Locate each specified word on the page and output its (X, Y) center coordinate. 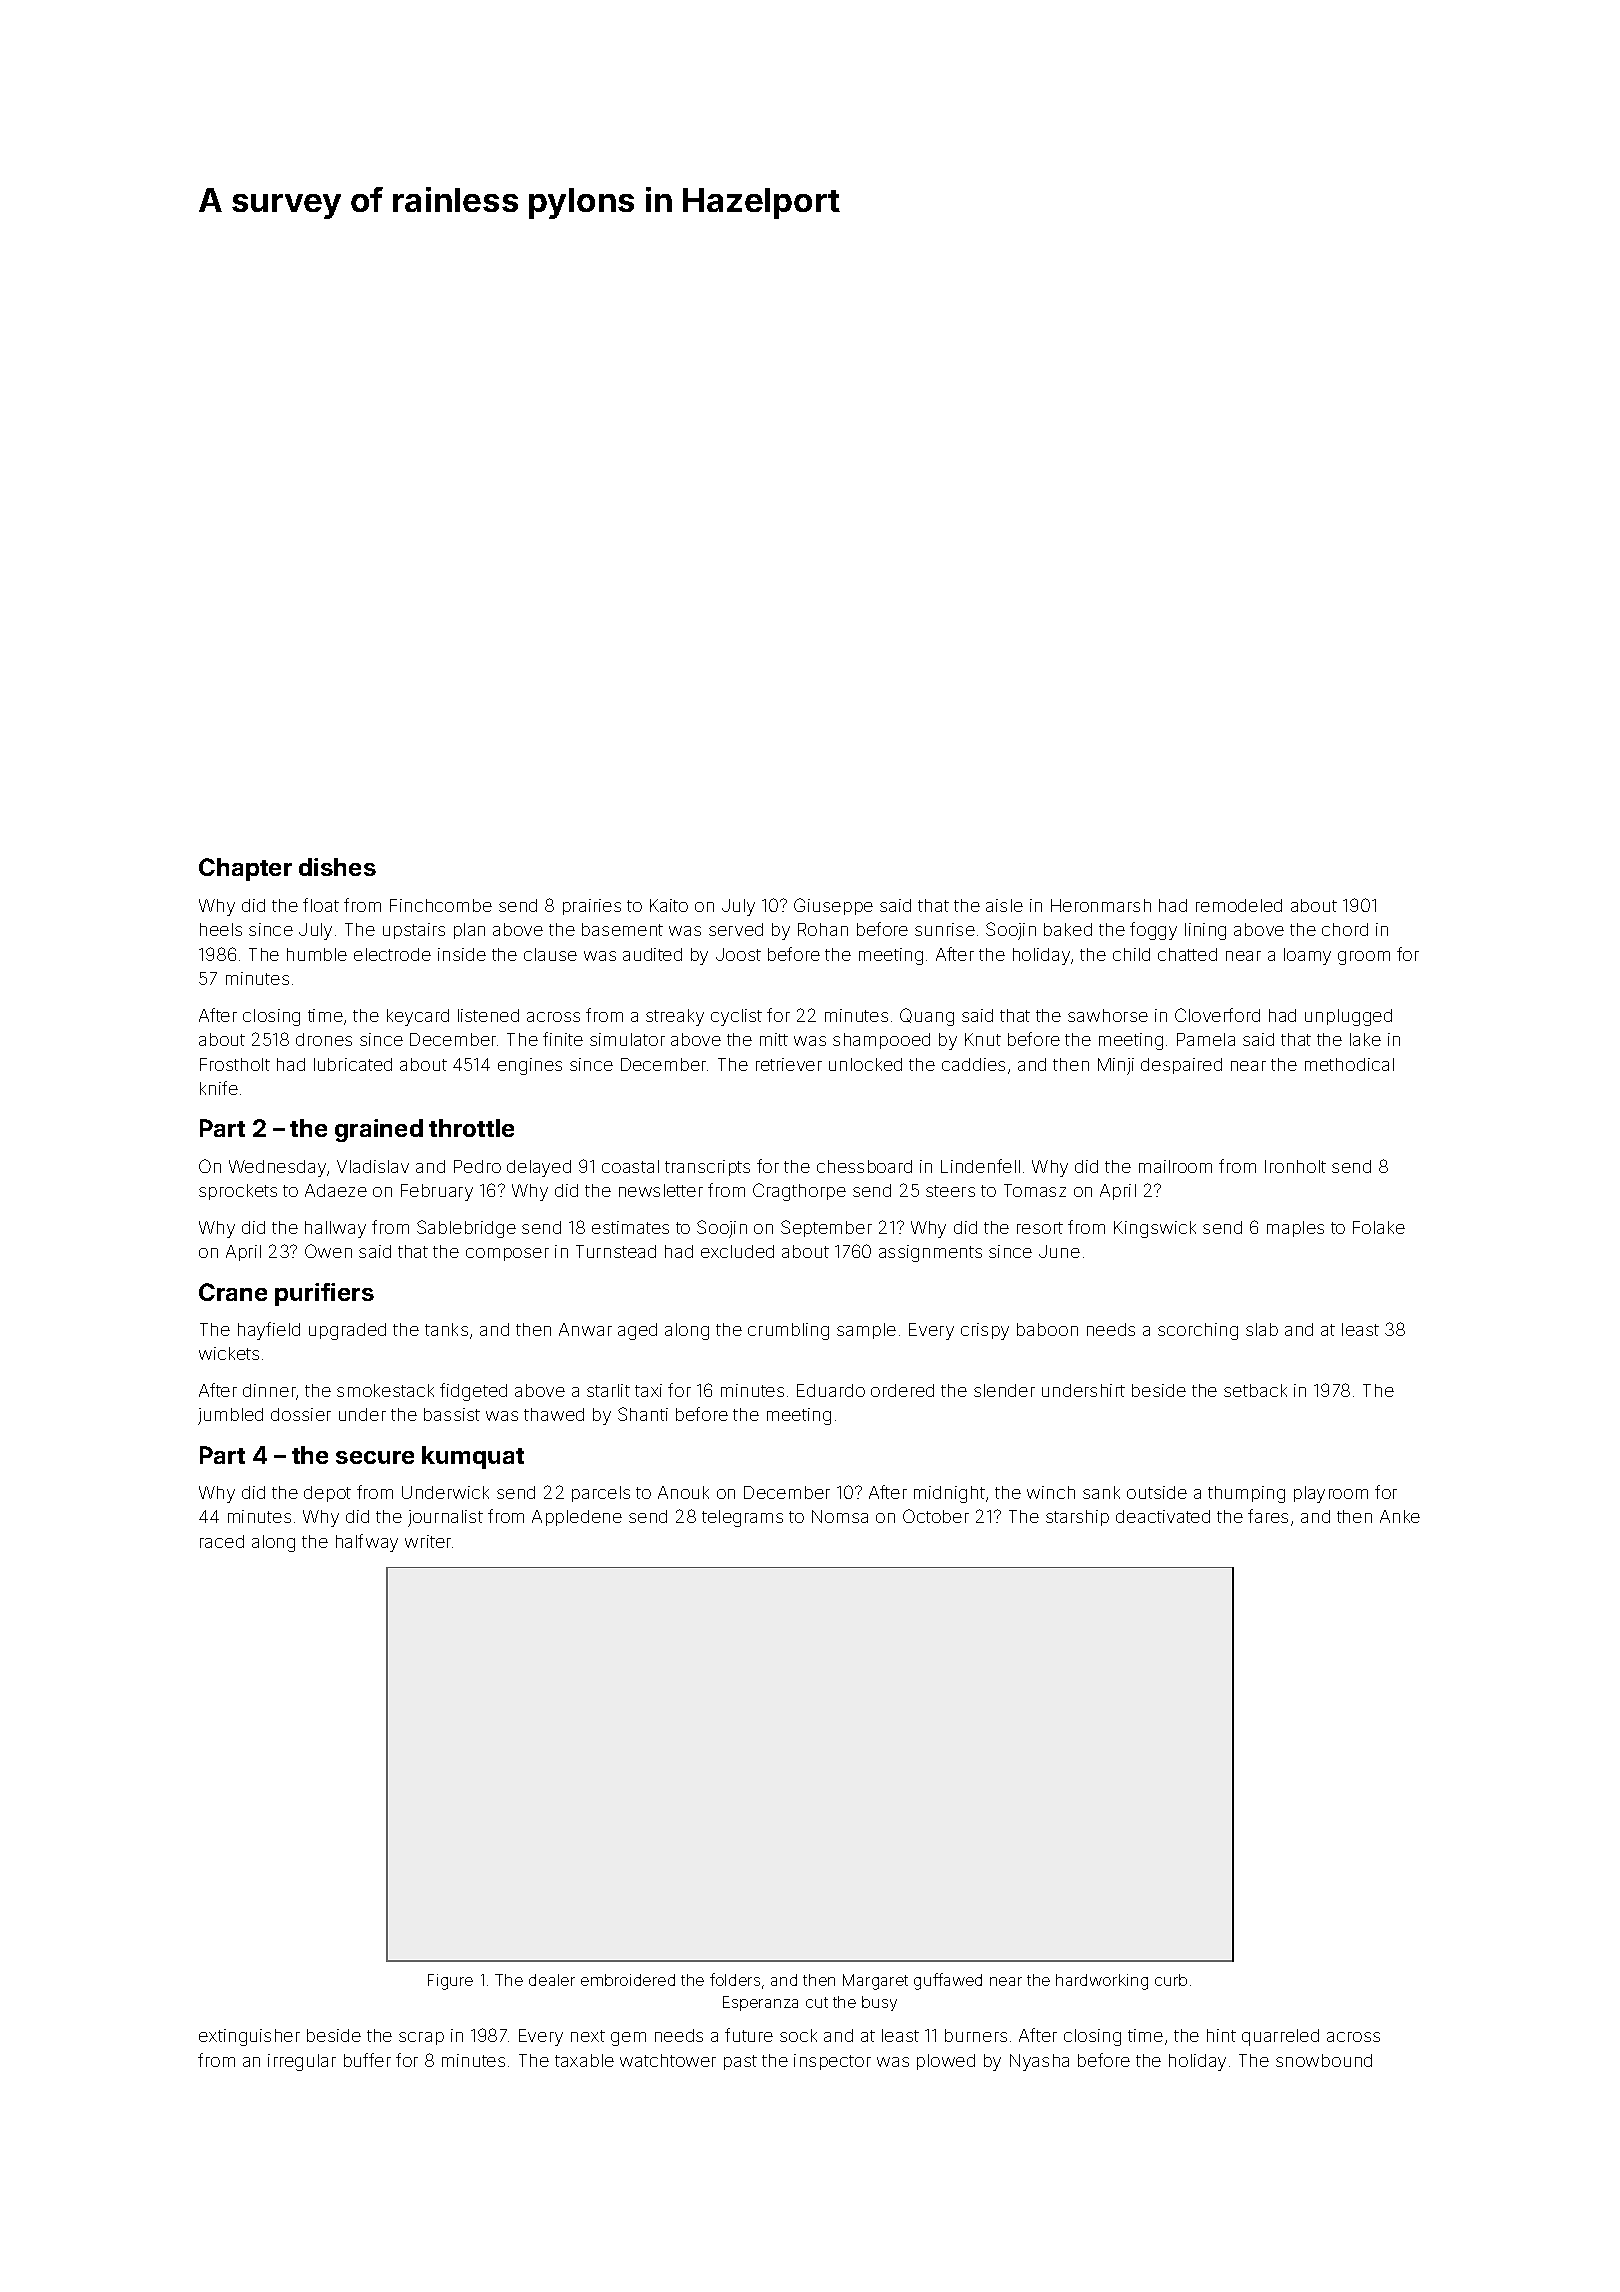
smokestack (385, 1390)
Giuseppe (833, 906)
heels (221, 929)
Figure (450, 1982)
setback (1255, 1390)
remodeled (1239, 905)
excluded (737, 1251)
